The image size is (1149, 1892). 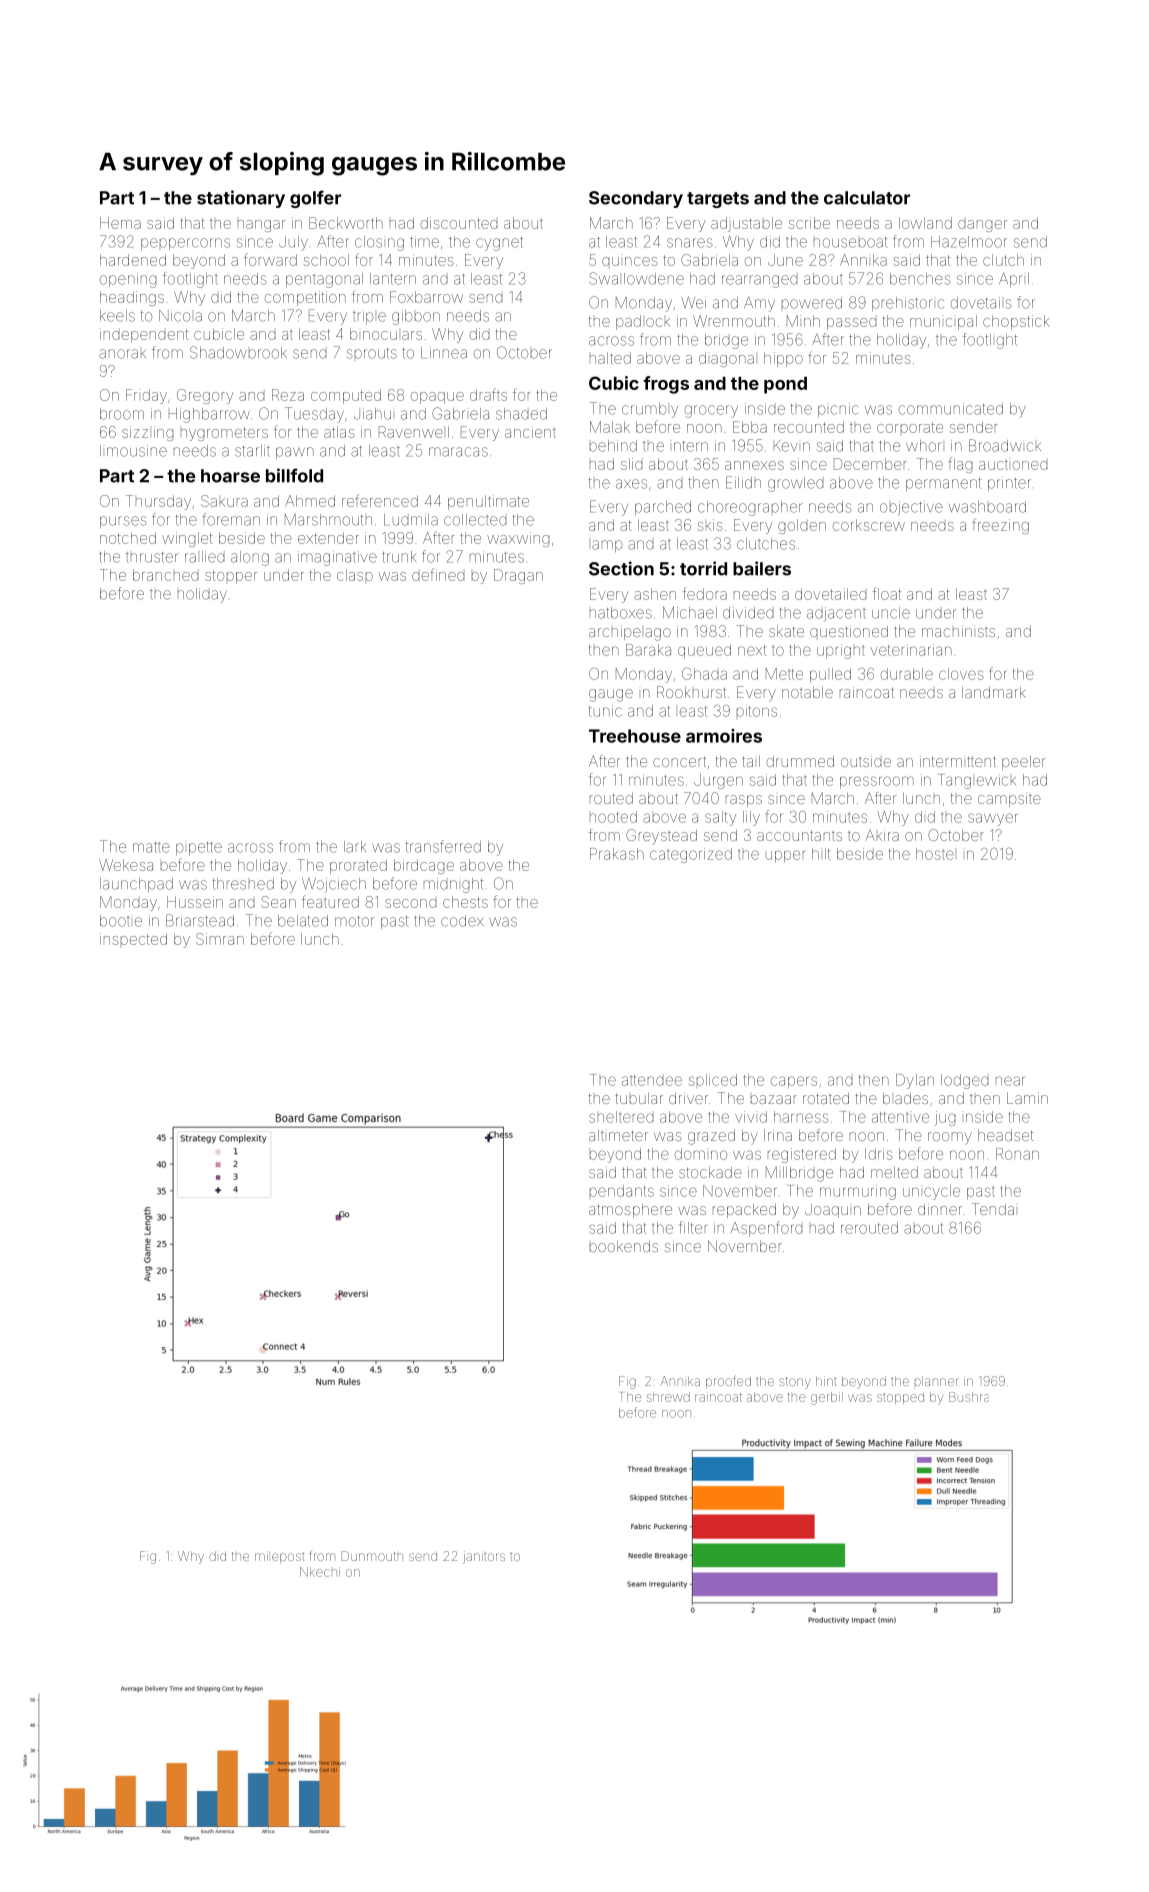 What do you see at coordinates (821, 854) in the screenshot?
I see `hilt` at bounding box center [821, 854].
